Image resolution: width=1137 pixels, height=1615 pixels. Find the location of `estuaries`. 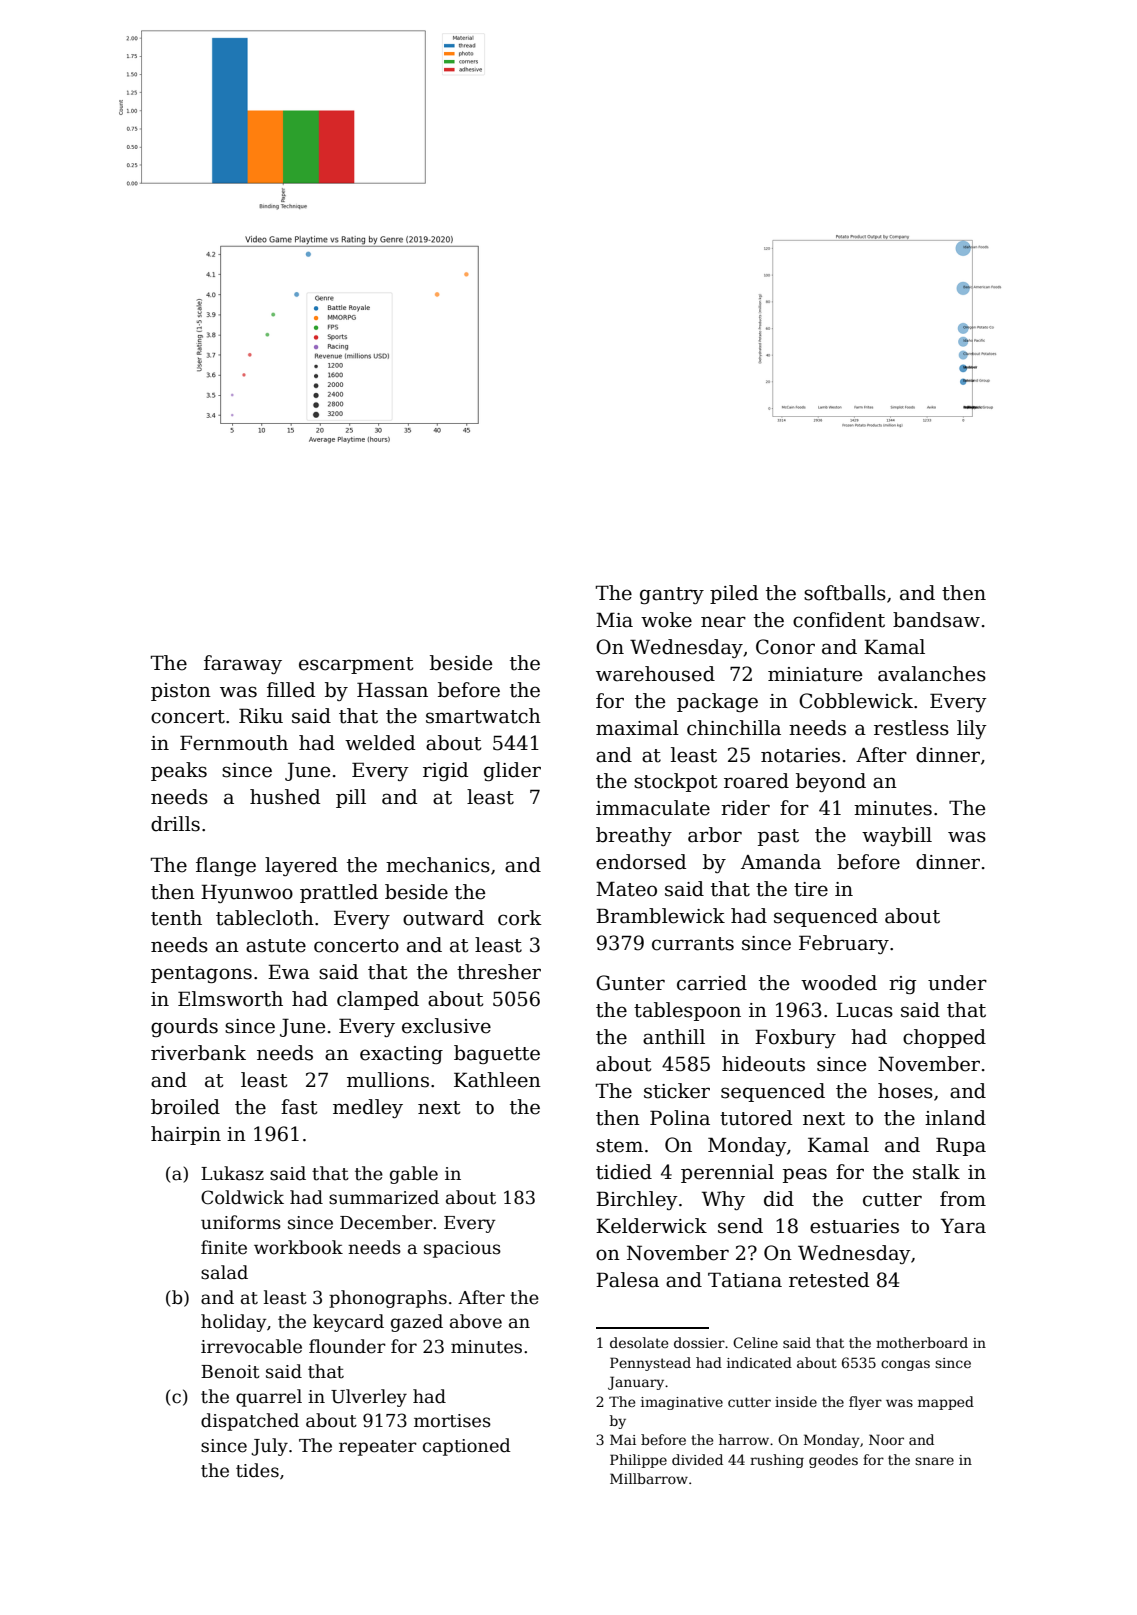

estuaries is located at coordinates (854, 1226).
